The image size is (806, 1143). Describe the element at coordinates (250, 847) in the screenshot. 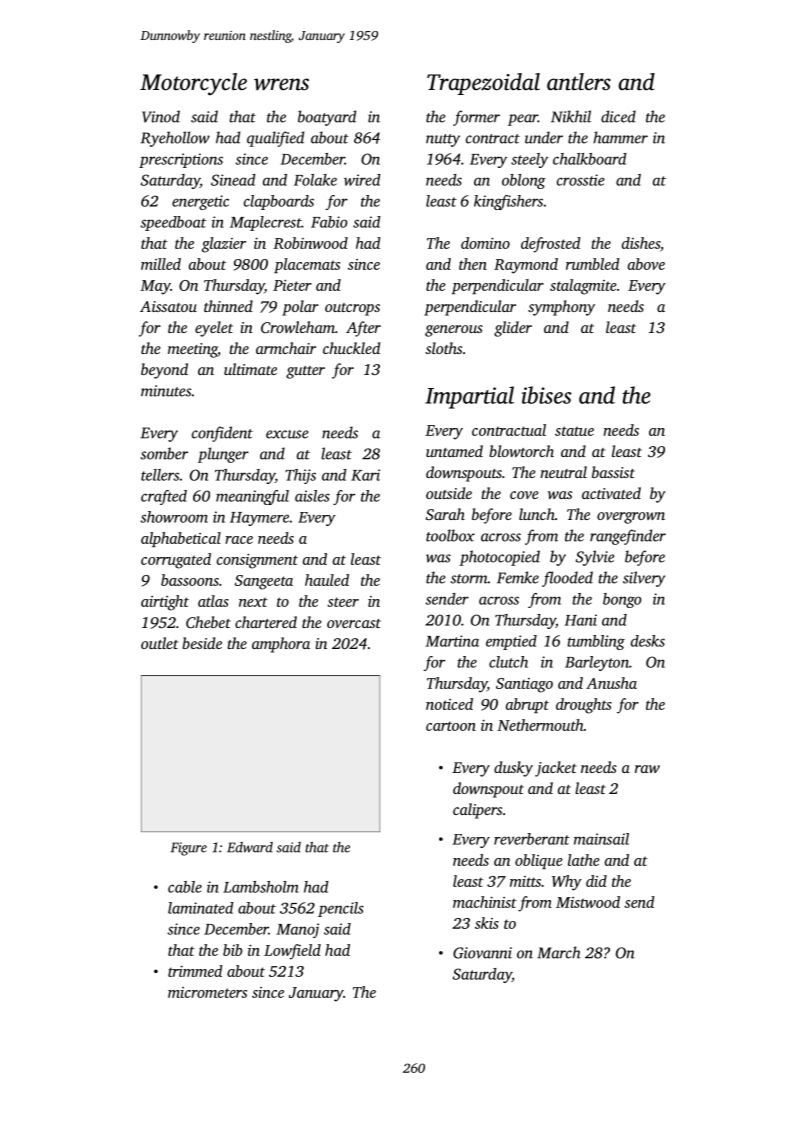

I see `Edward` at that location.
